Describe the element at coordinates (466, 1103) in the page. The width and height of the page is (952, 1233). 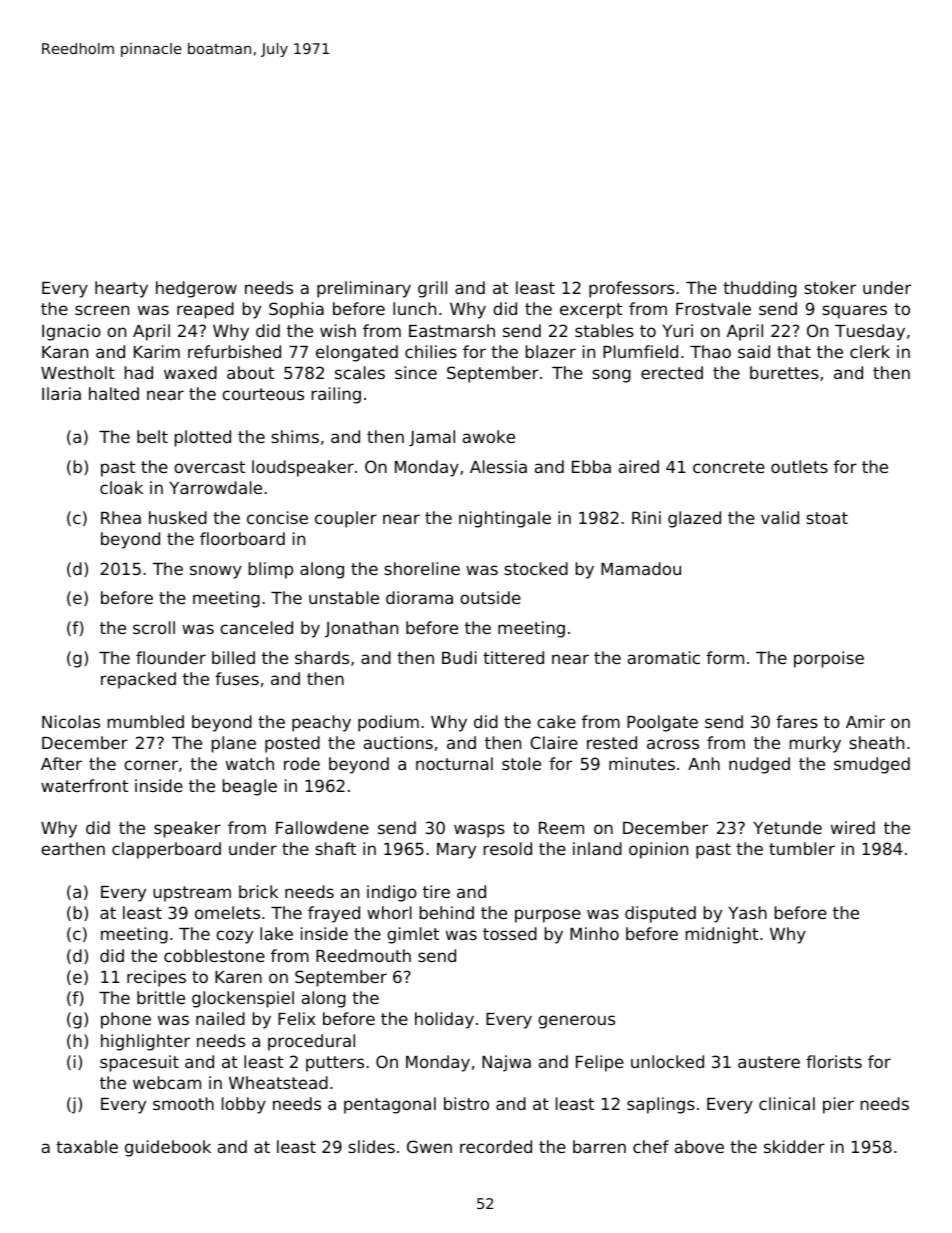
I see `bistro` at that location.
